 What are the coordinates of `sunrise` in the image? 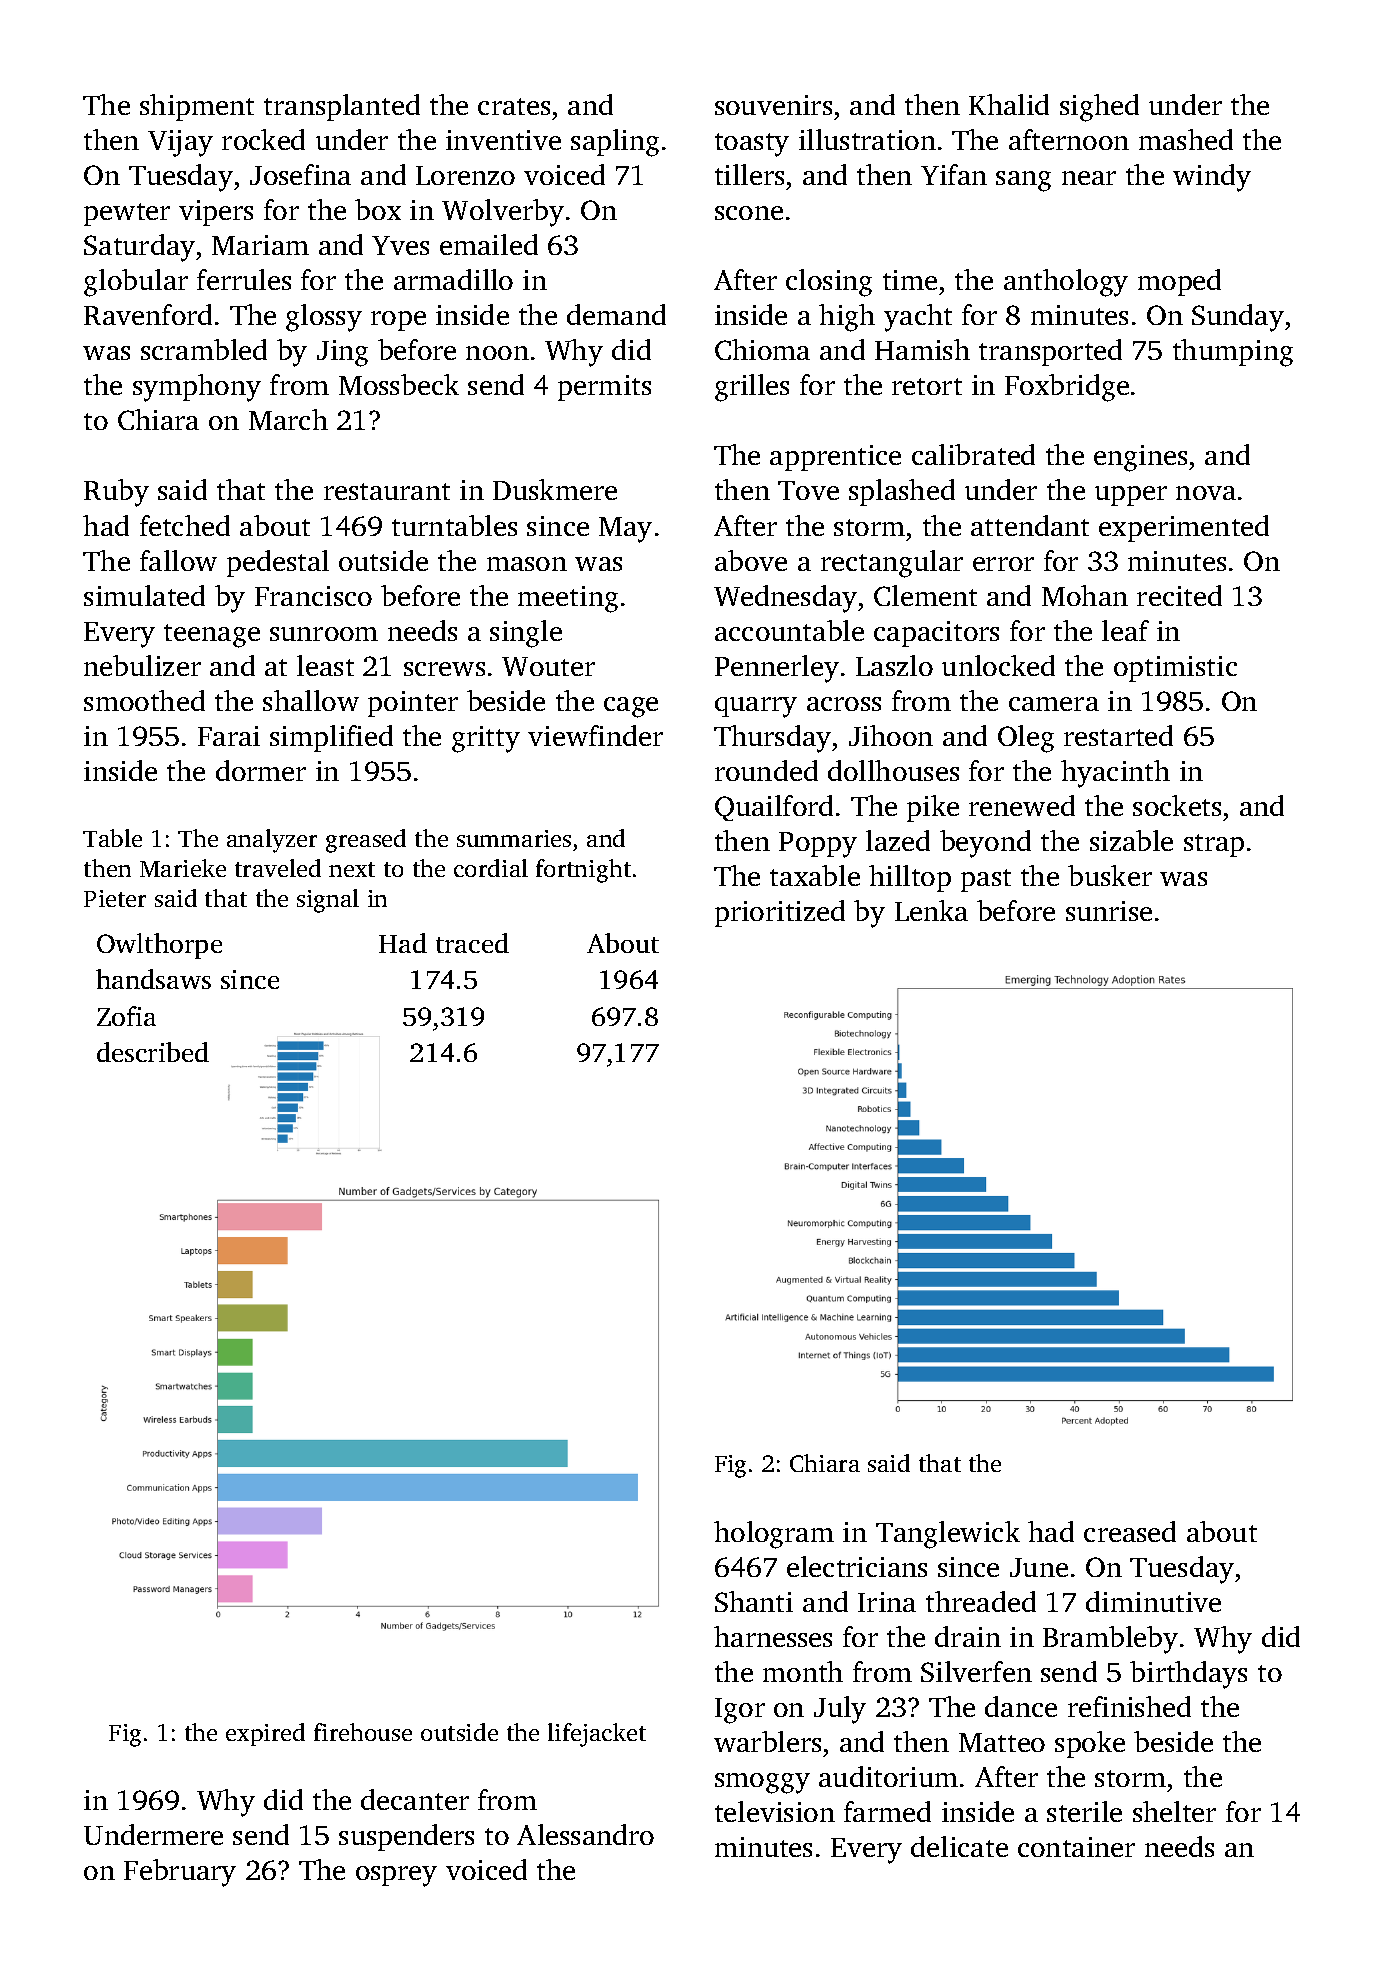 It's located at (1109, 911).
